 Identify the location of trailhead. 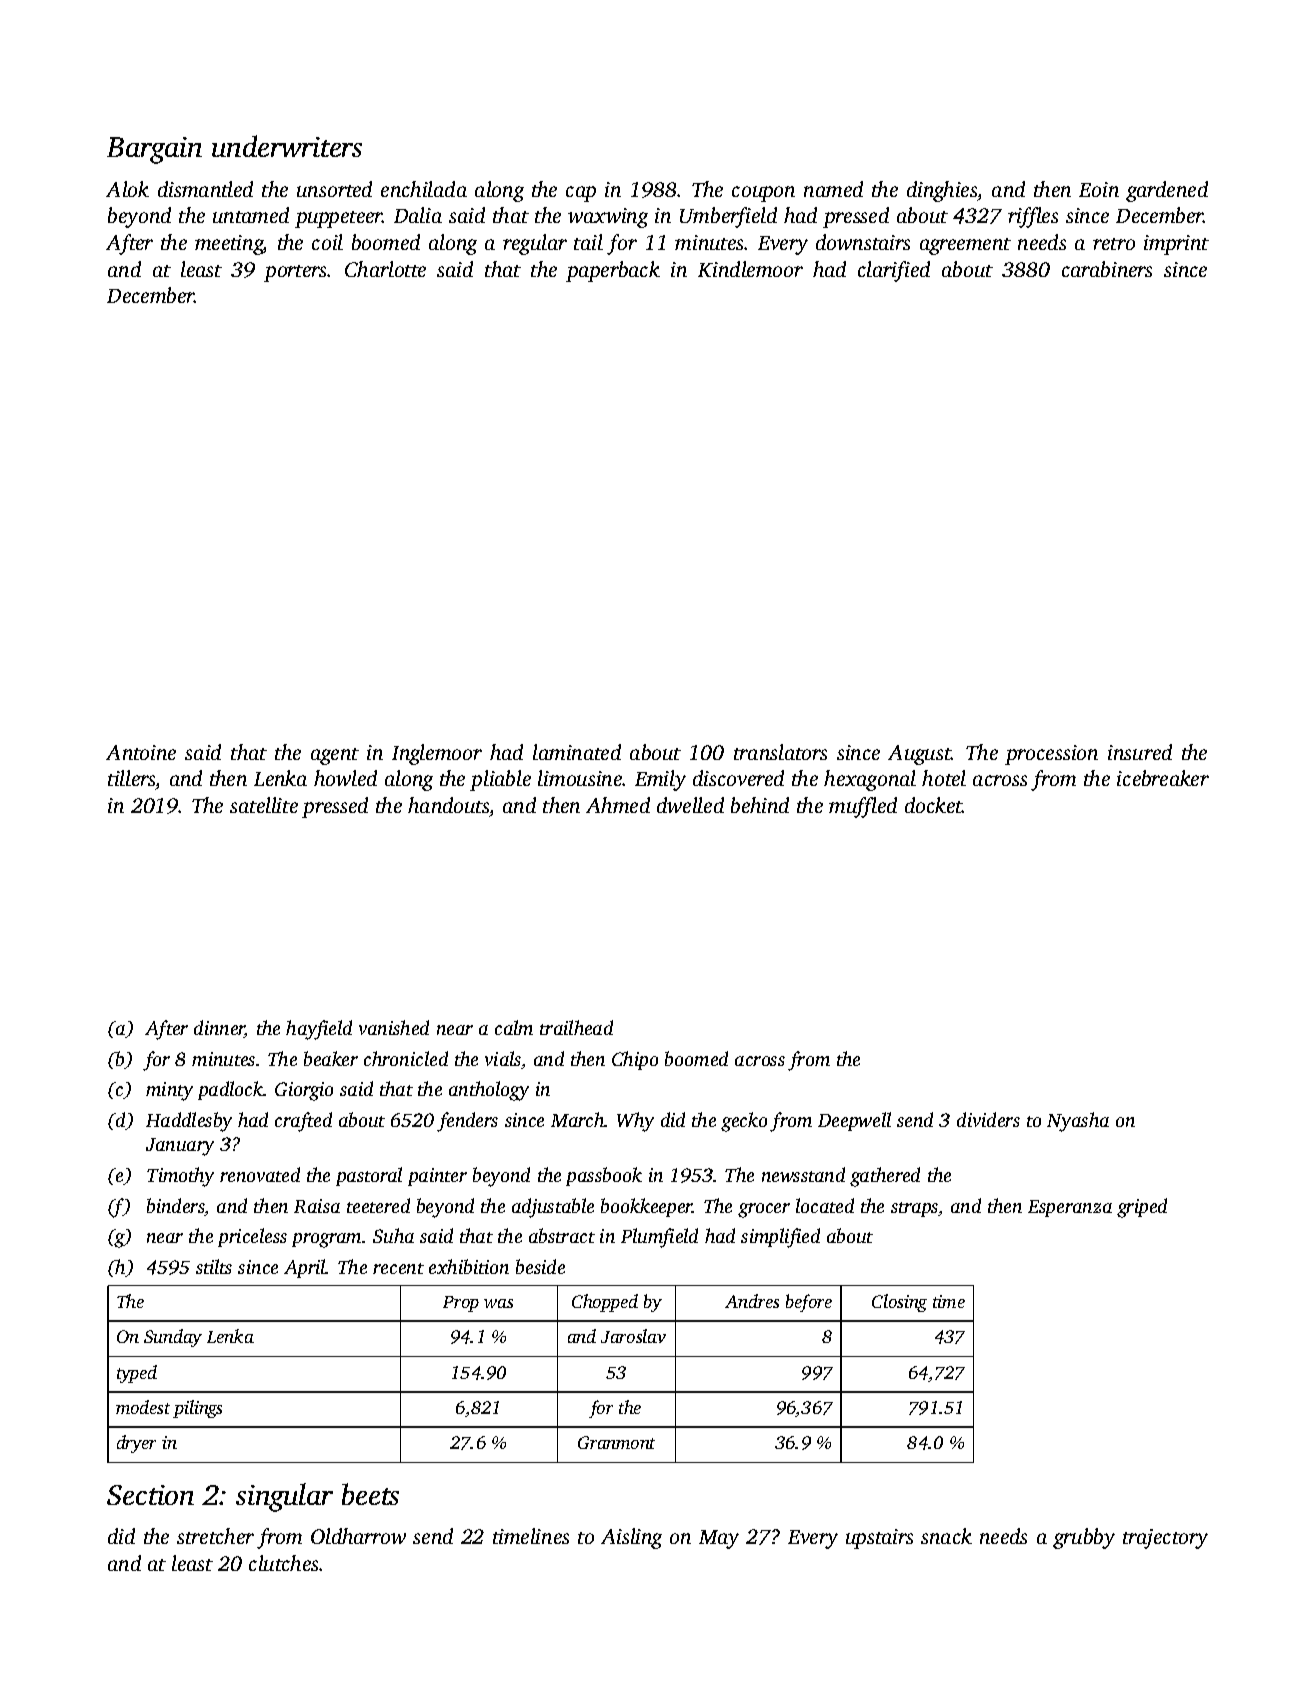
(576, 1027).
